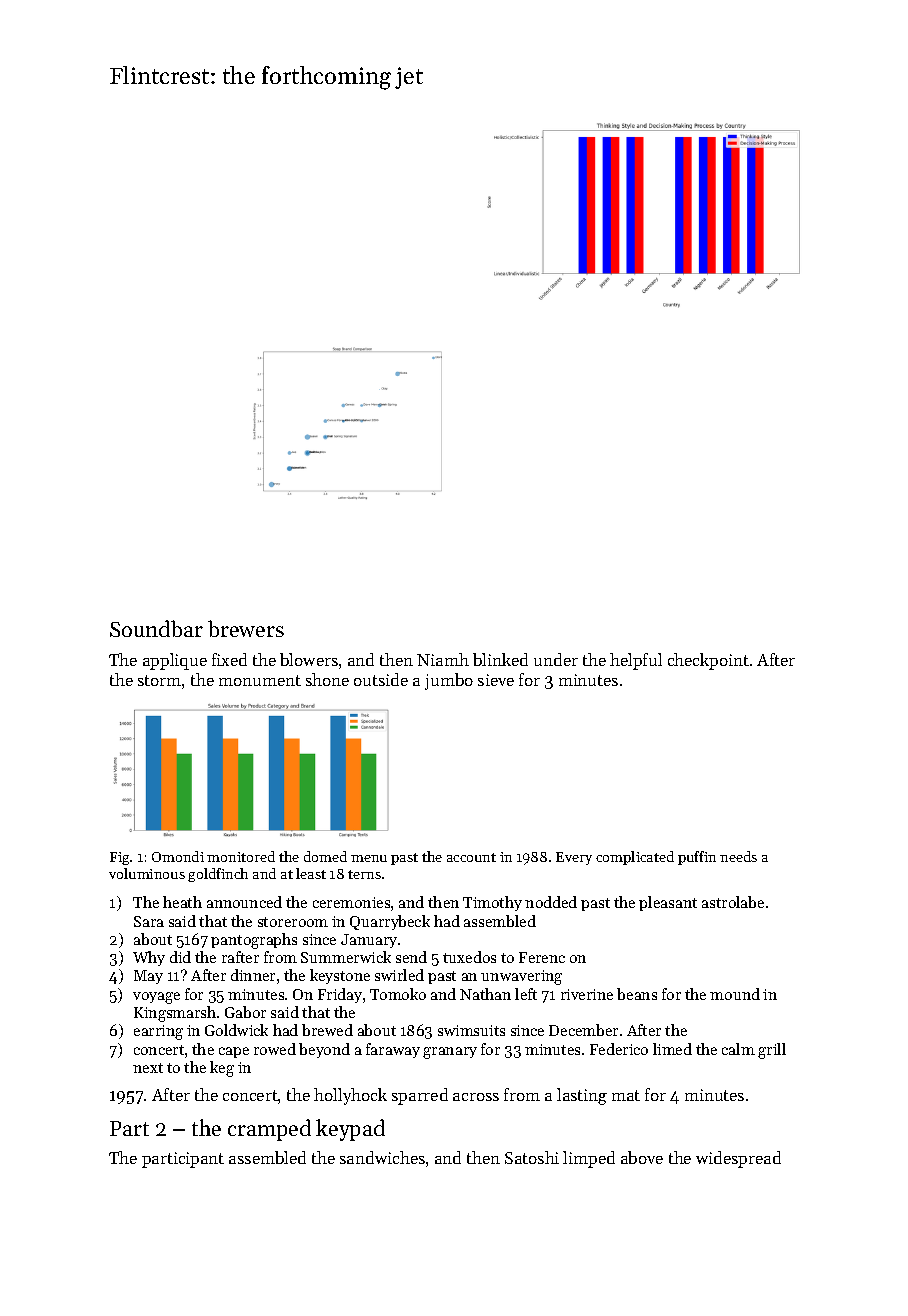 Image resolution: width=908 pixels, height=1316 pixels. What do you see at coordinates (369, 858) in the document?
I see `menu` at bounding box center [369, 858].
